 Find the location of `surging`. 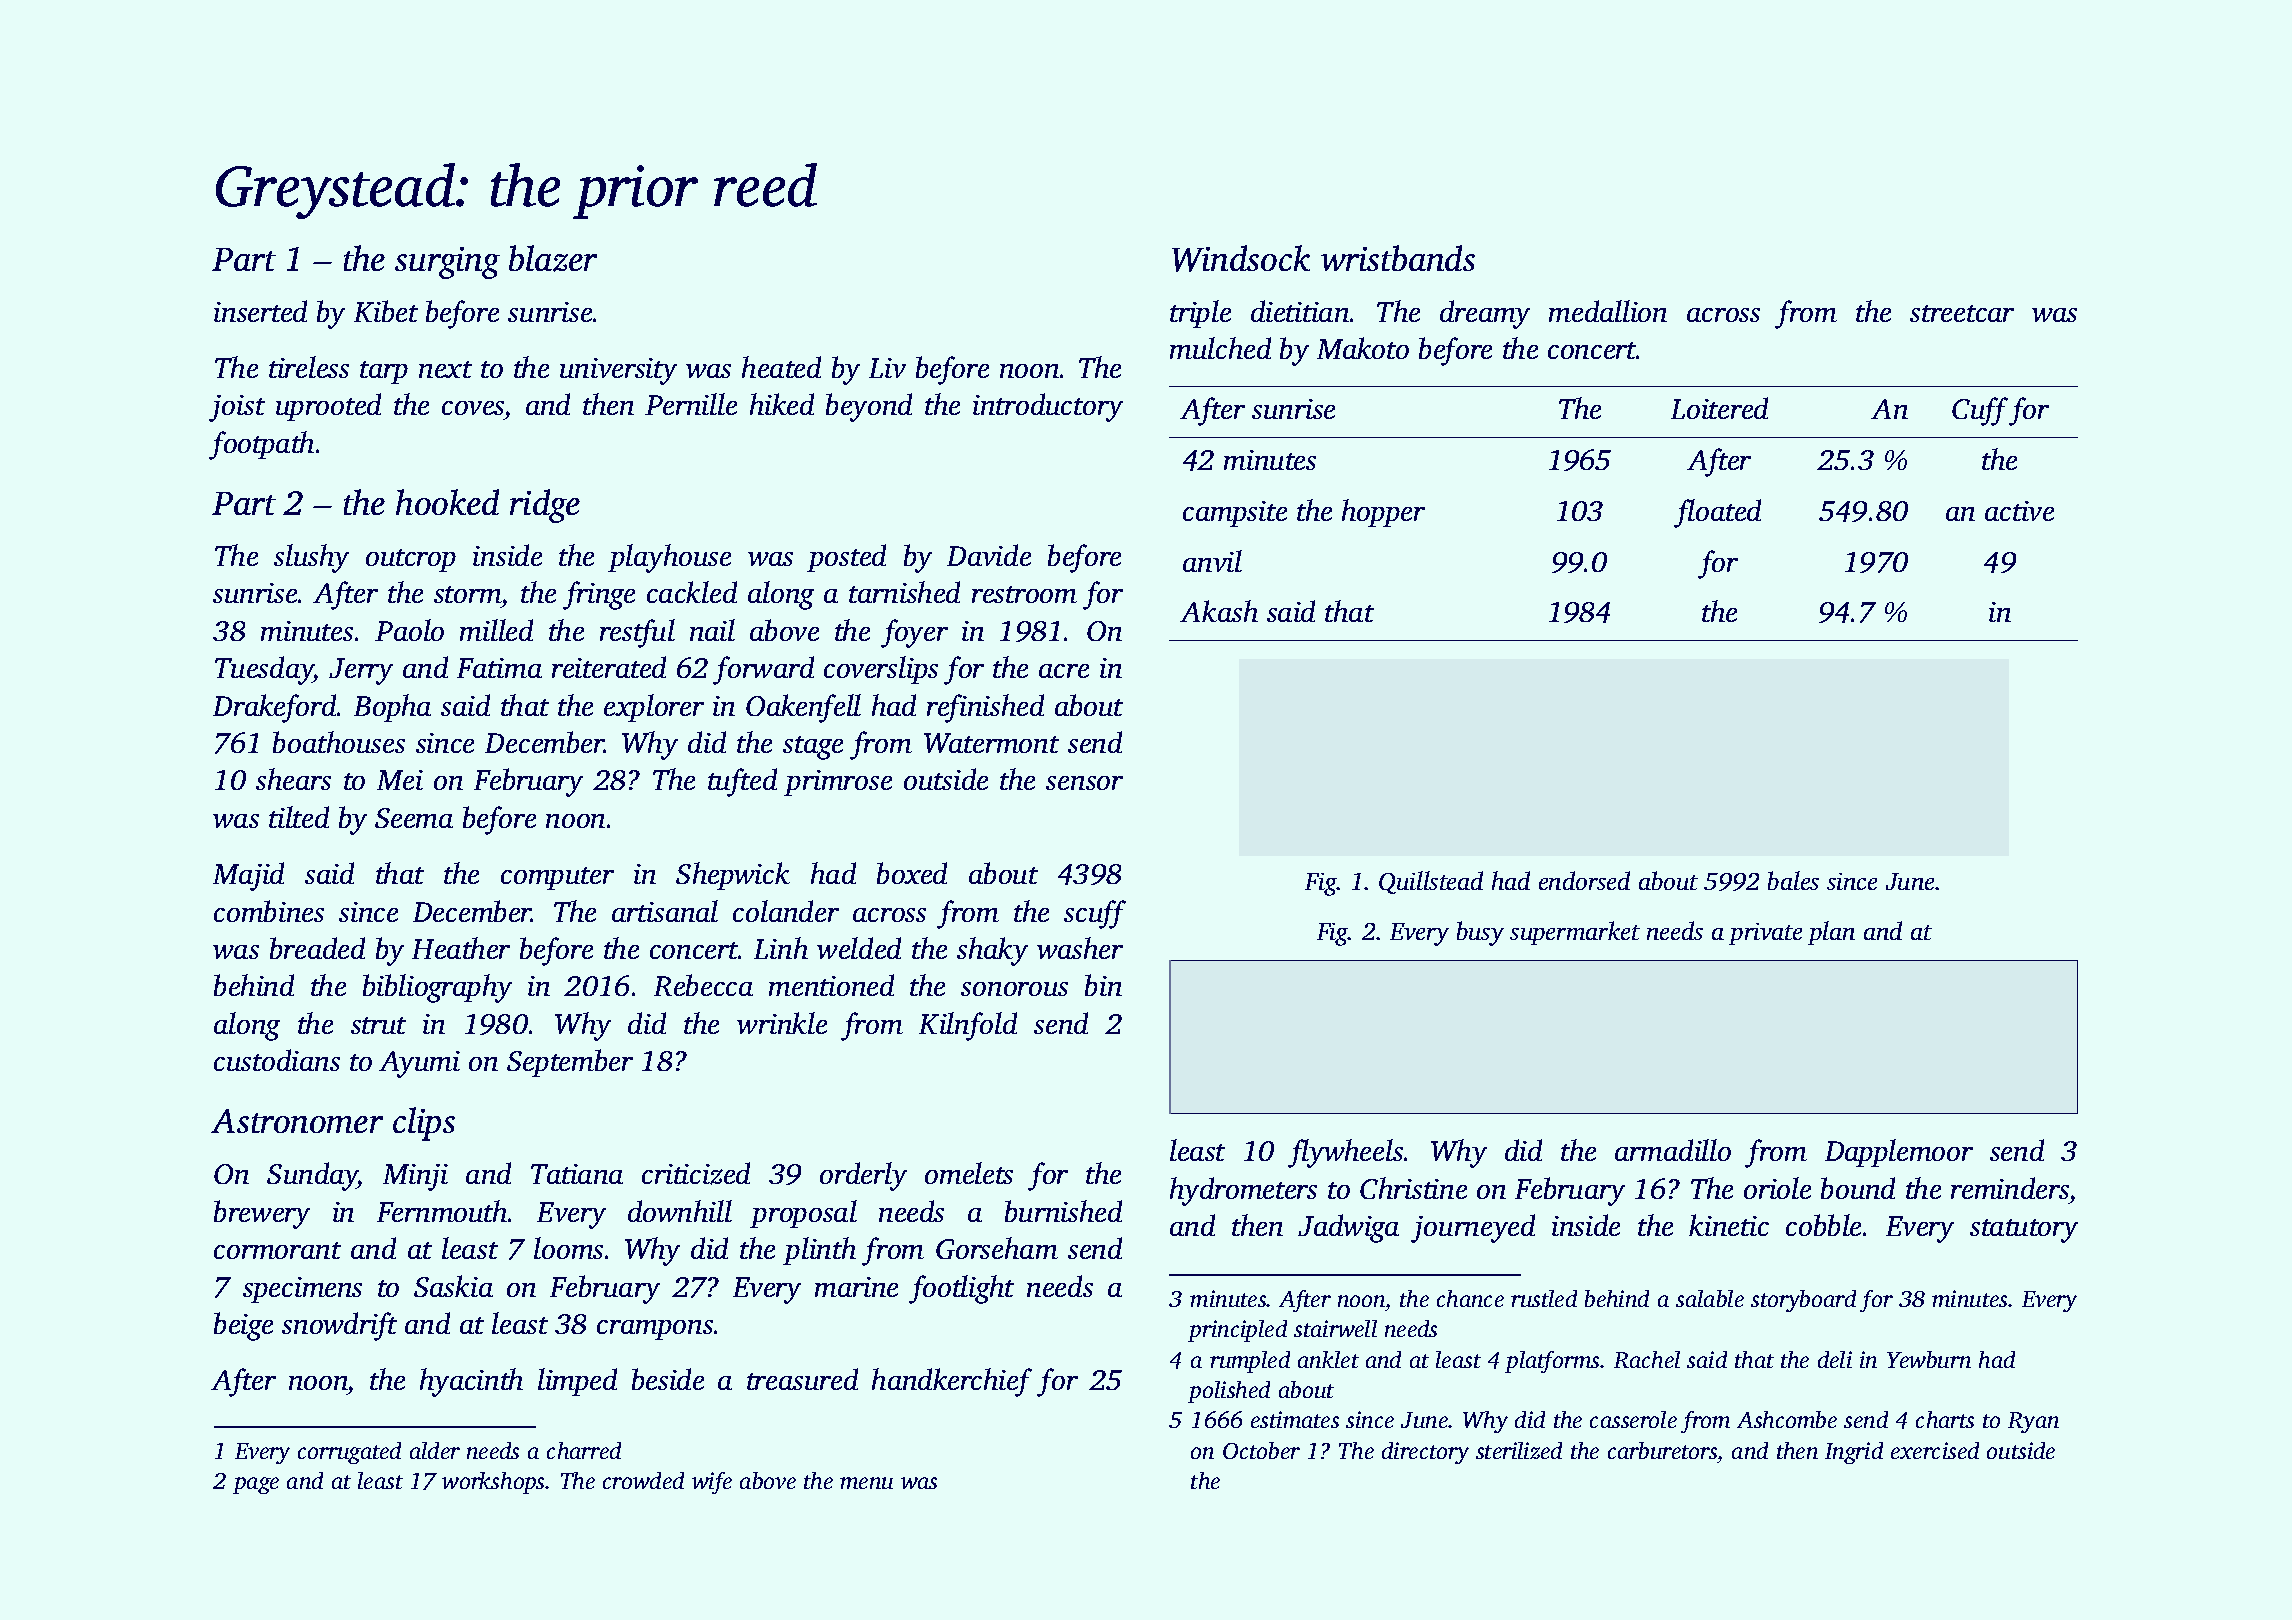

surging is located at coordinates (447, 263).
